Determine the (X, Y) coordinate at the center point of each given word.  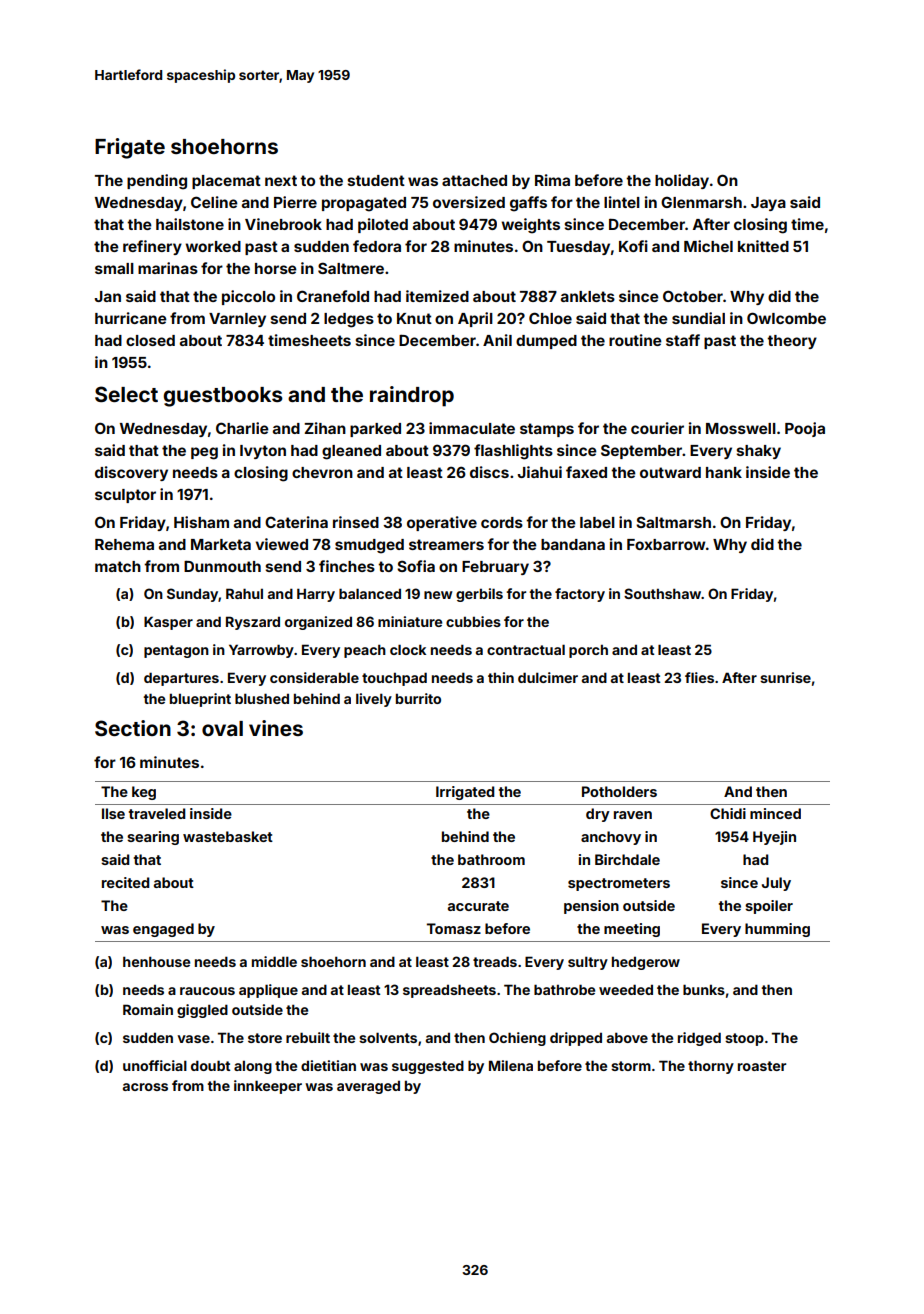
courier (657, 428)
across (145, 1087)
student (376, 180)
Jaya (768, 204)
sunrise (785, 677)
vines (276, 728)
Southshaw (662, 593)
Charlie (242, 428)
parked (375, 430)
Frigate (130, 148)
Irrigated (465, 793)
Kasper (168, 623)
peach (365, 651)
